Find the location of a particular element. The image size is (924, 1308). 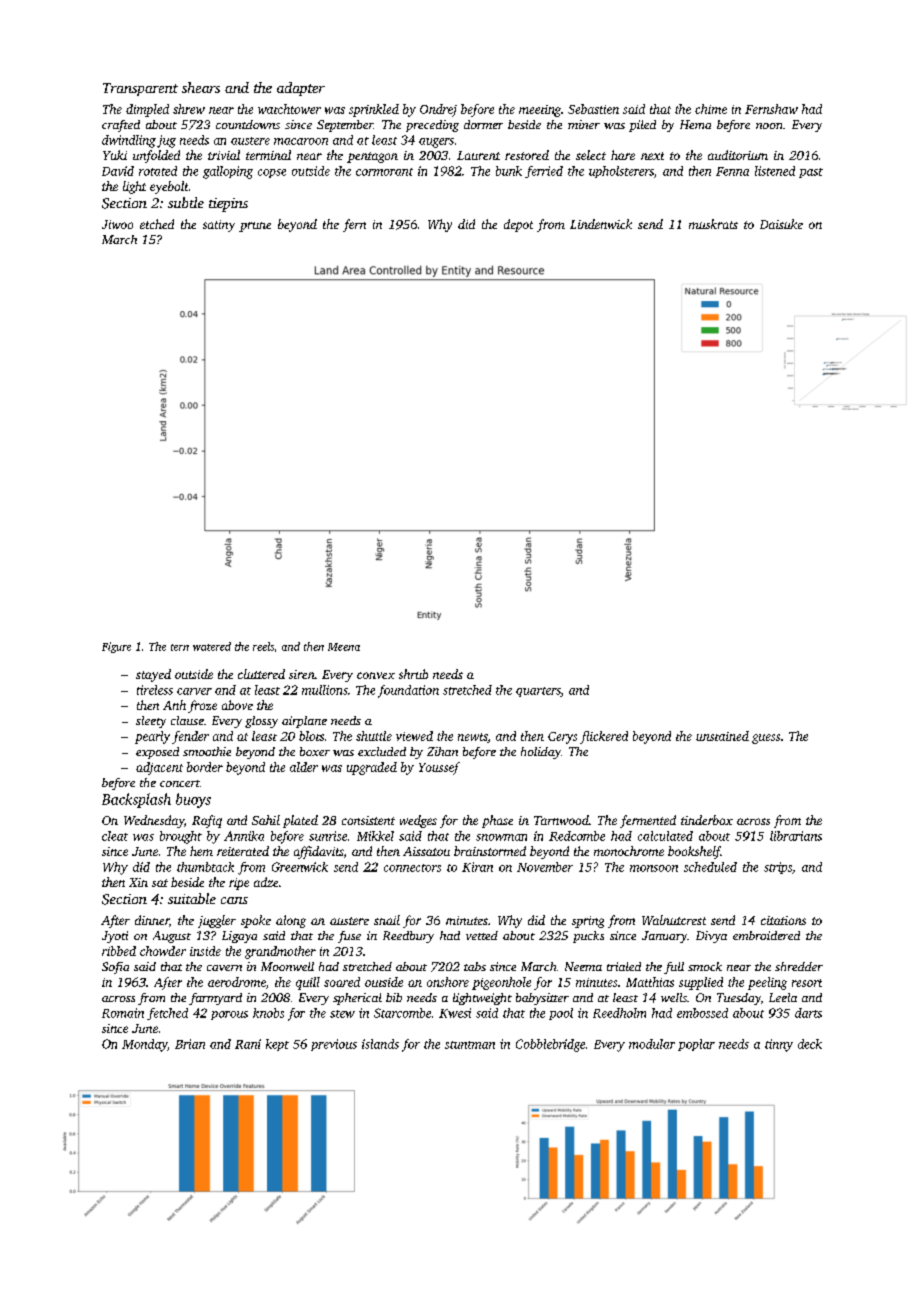

chime is located at coordinates (711, 109).
